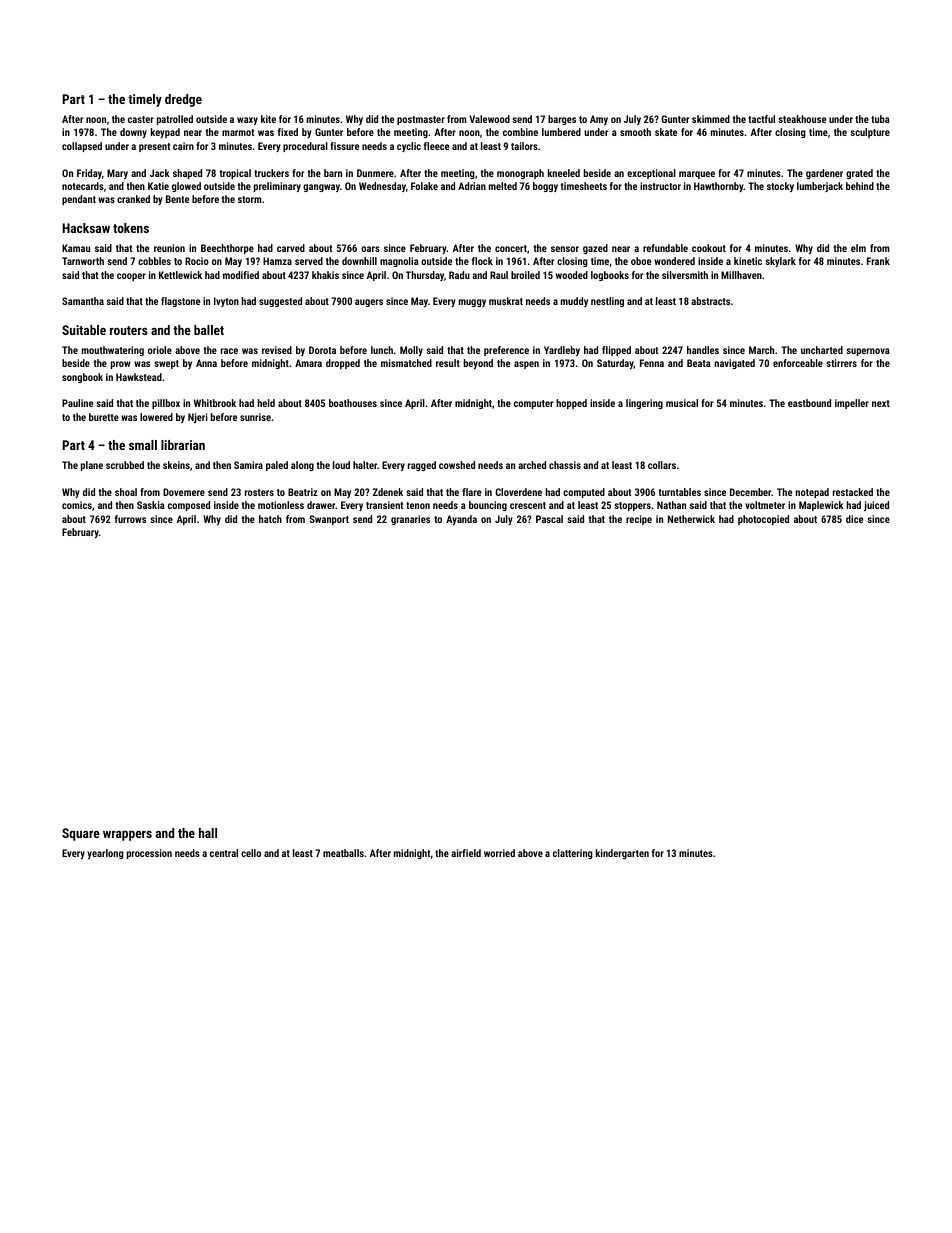 The height and width of the screenshot is (1233, 952). Describe the element at coordinates (622, 854) in the screenshot. I see `kindergarten` at that location.
